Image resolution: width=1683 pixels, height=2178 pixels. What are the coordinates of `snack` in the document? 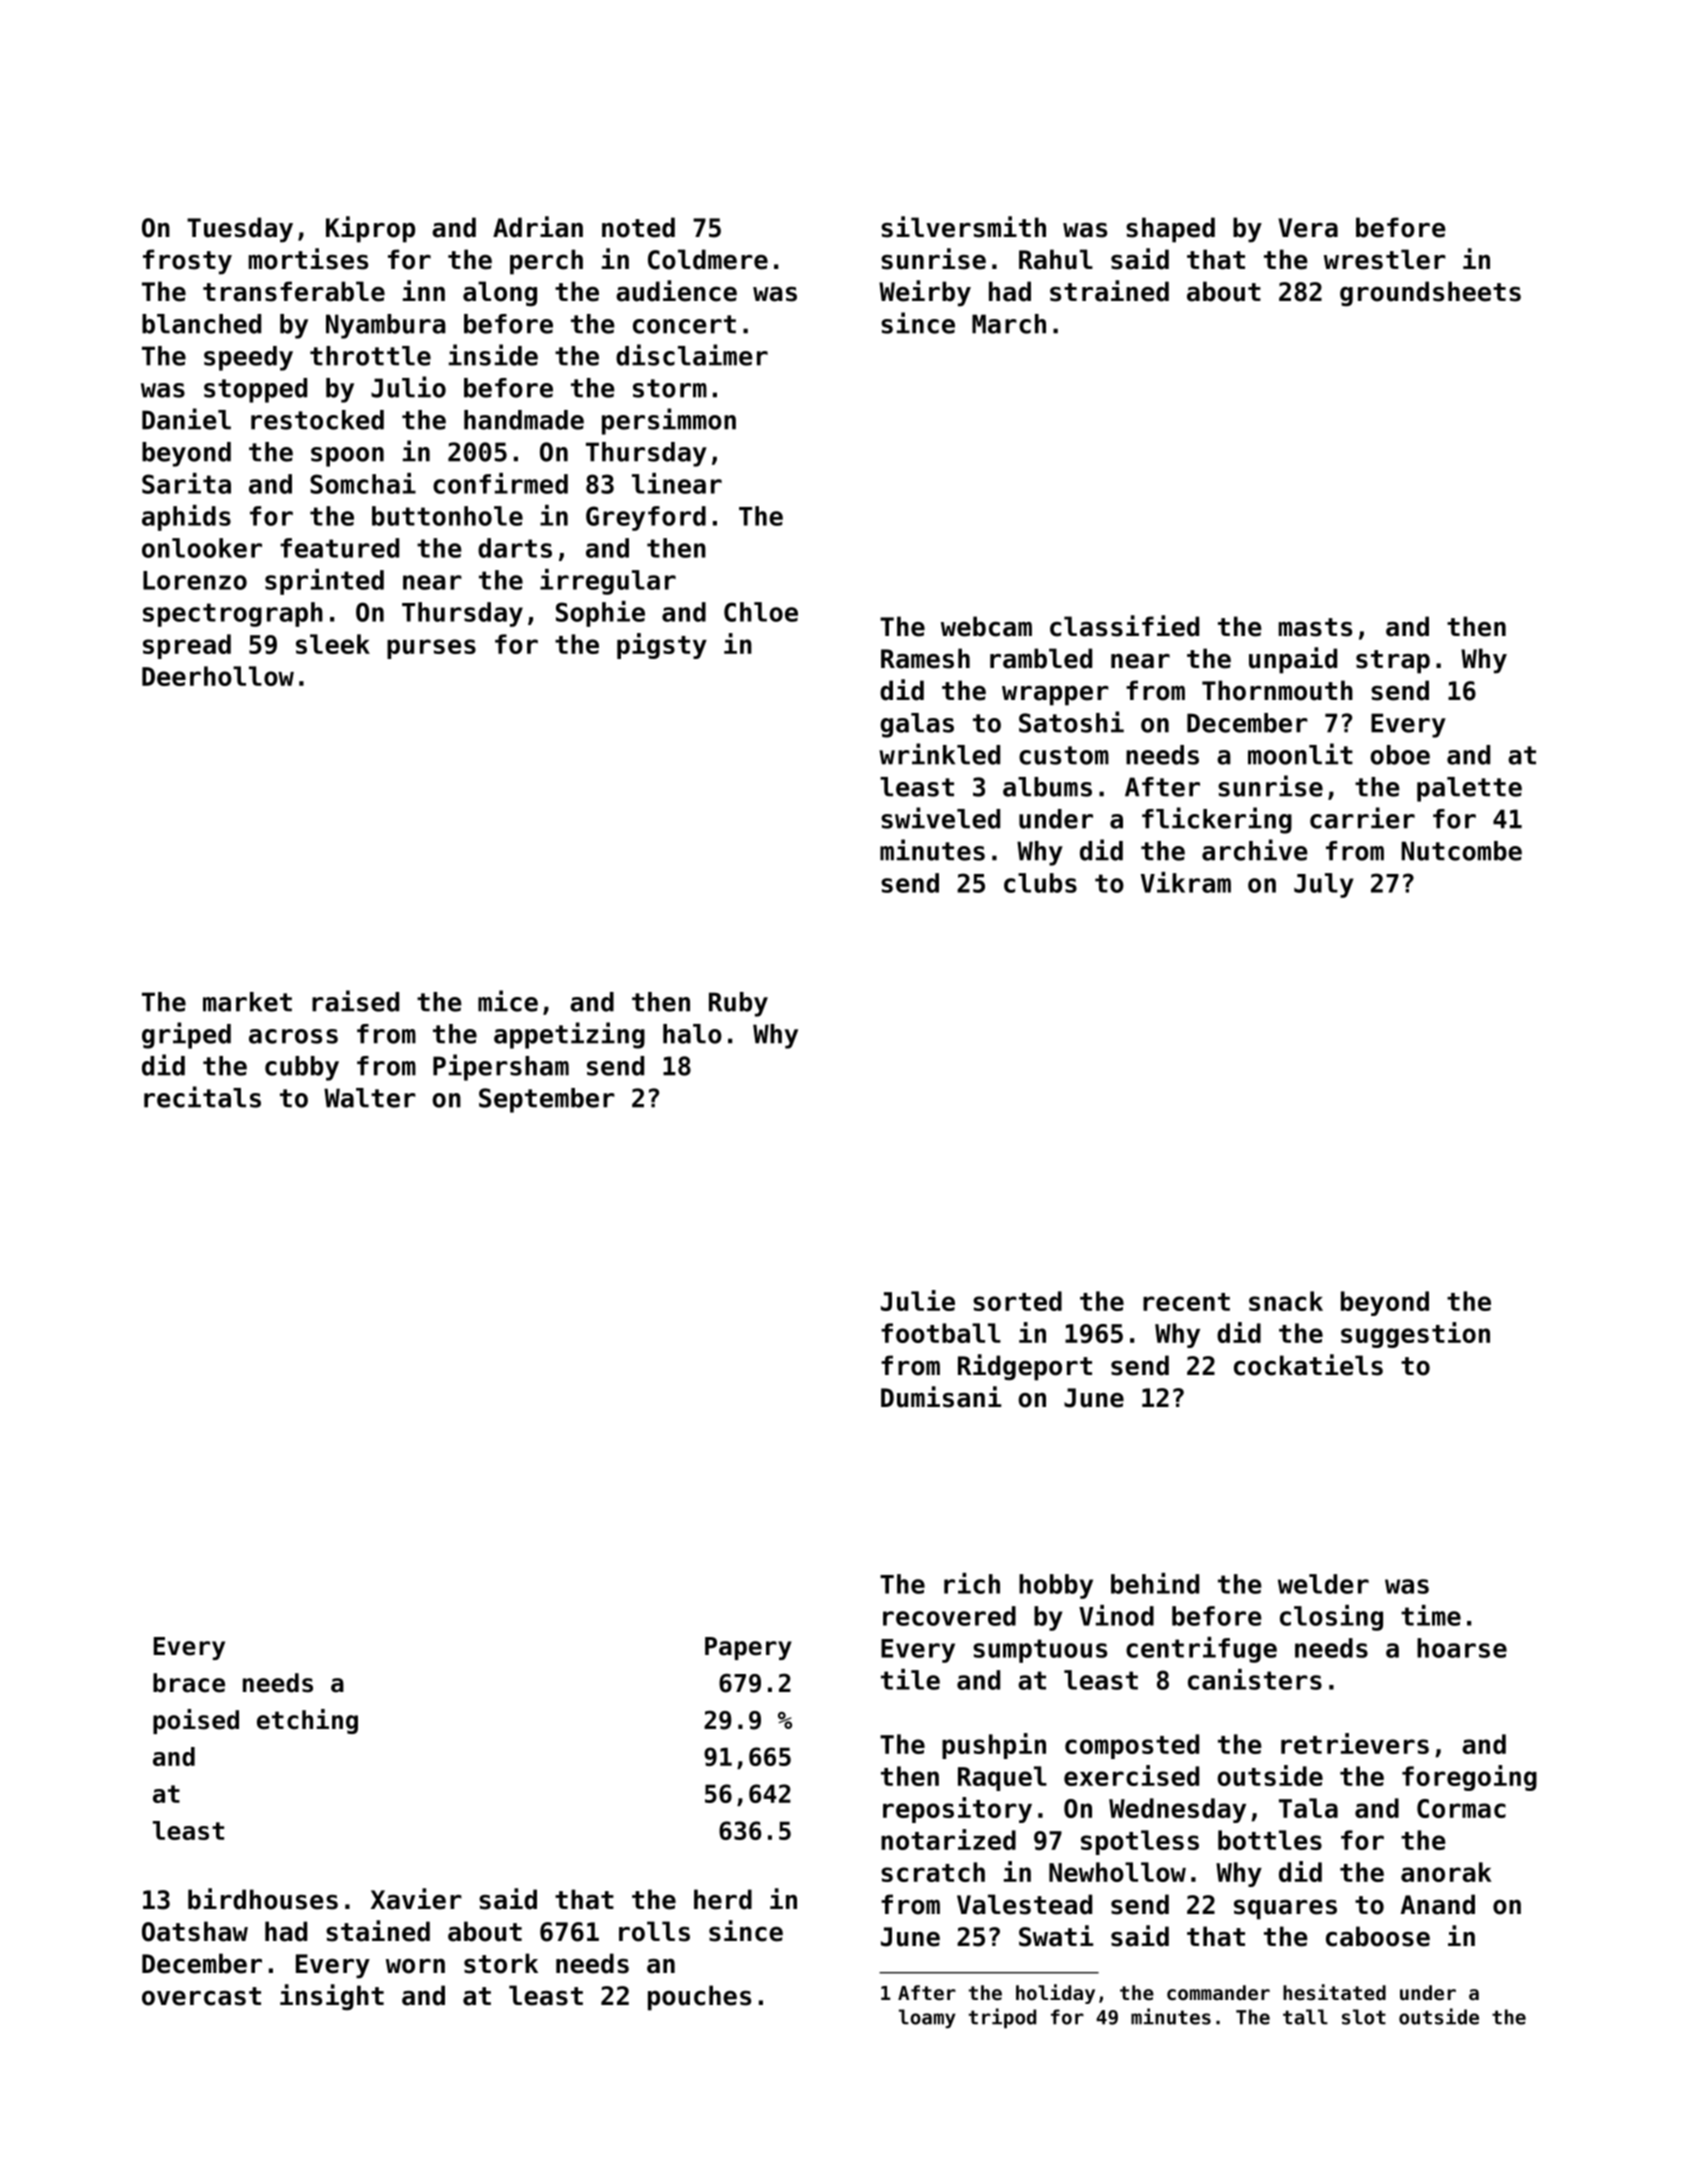 It's located at (1286, 1301).
